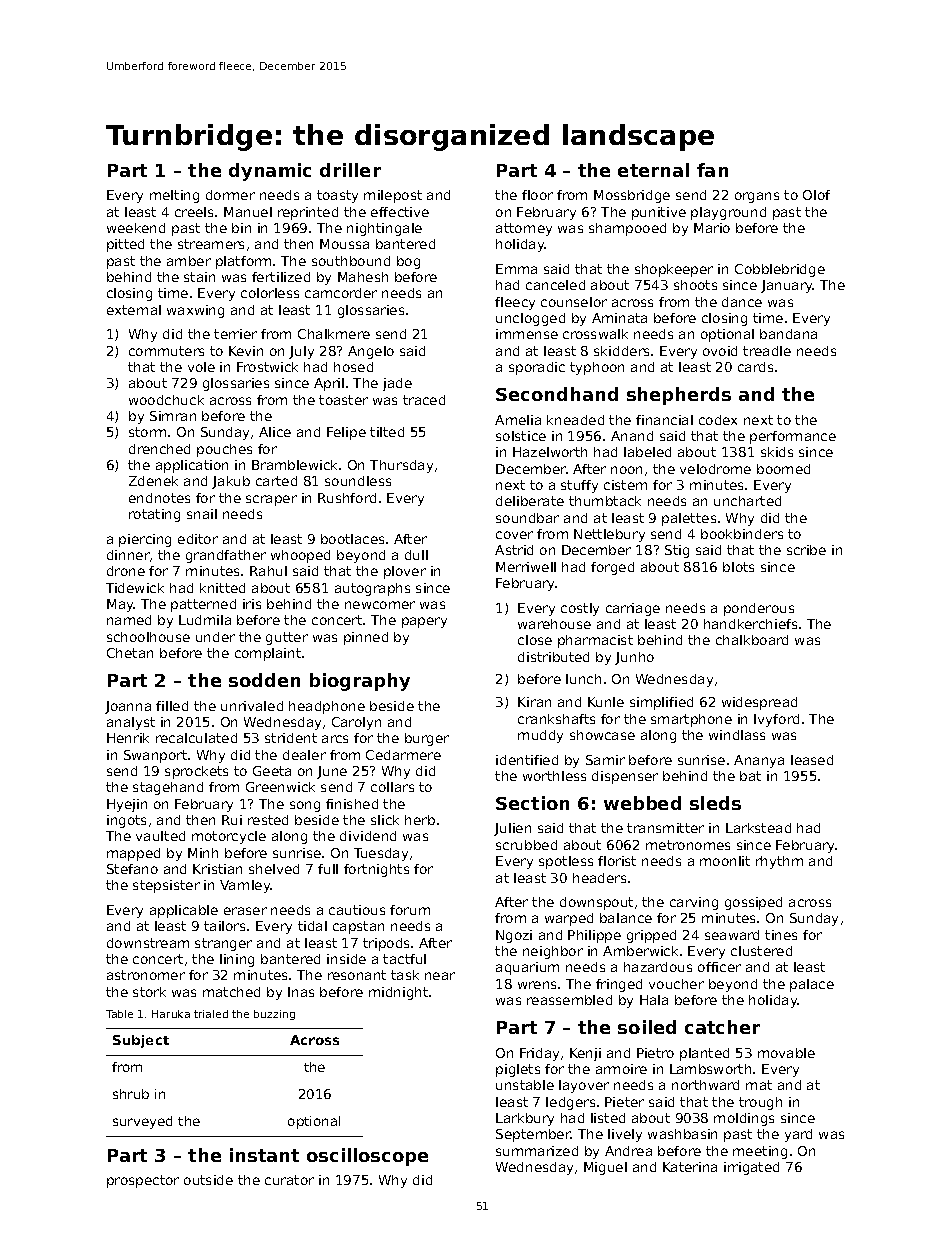 The width and height of the image is (952, 1233). What do you see at coordinates (732, 935) in the image?
I see `seaward` at bounding box center [732, 935].
